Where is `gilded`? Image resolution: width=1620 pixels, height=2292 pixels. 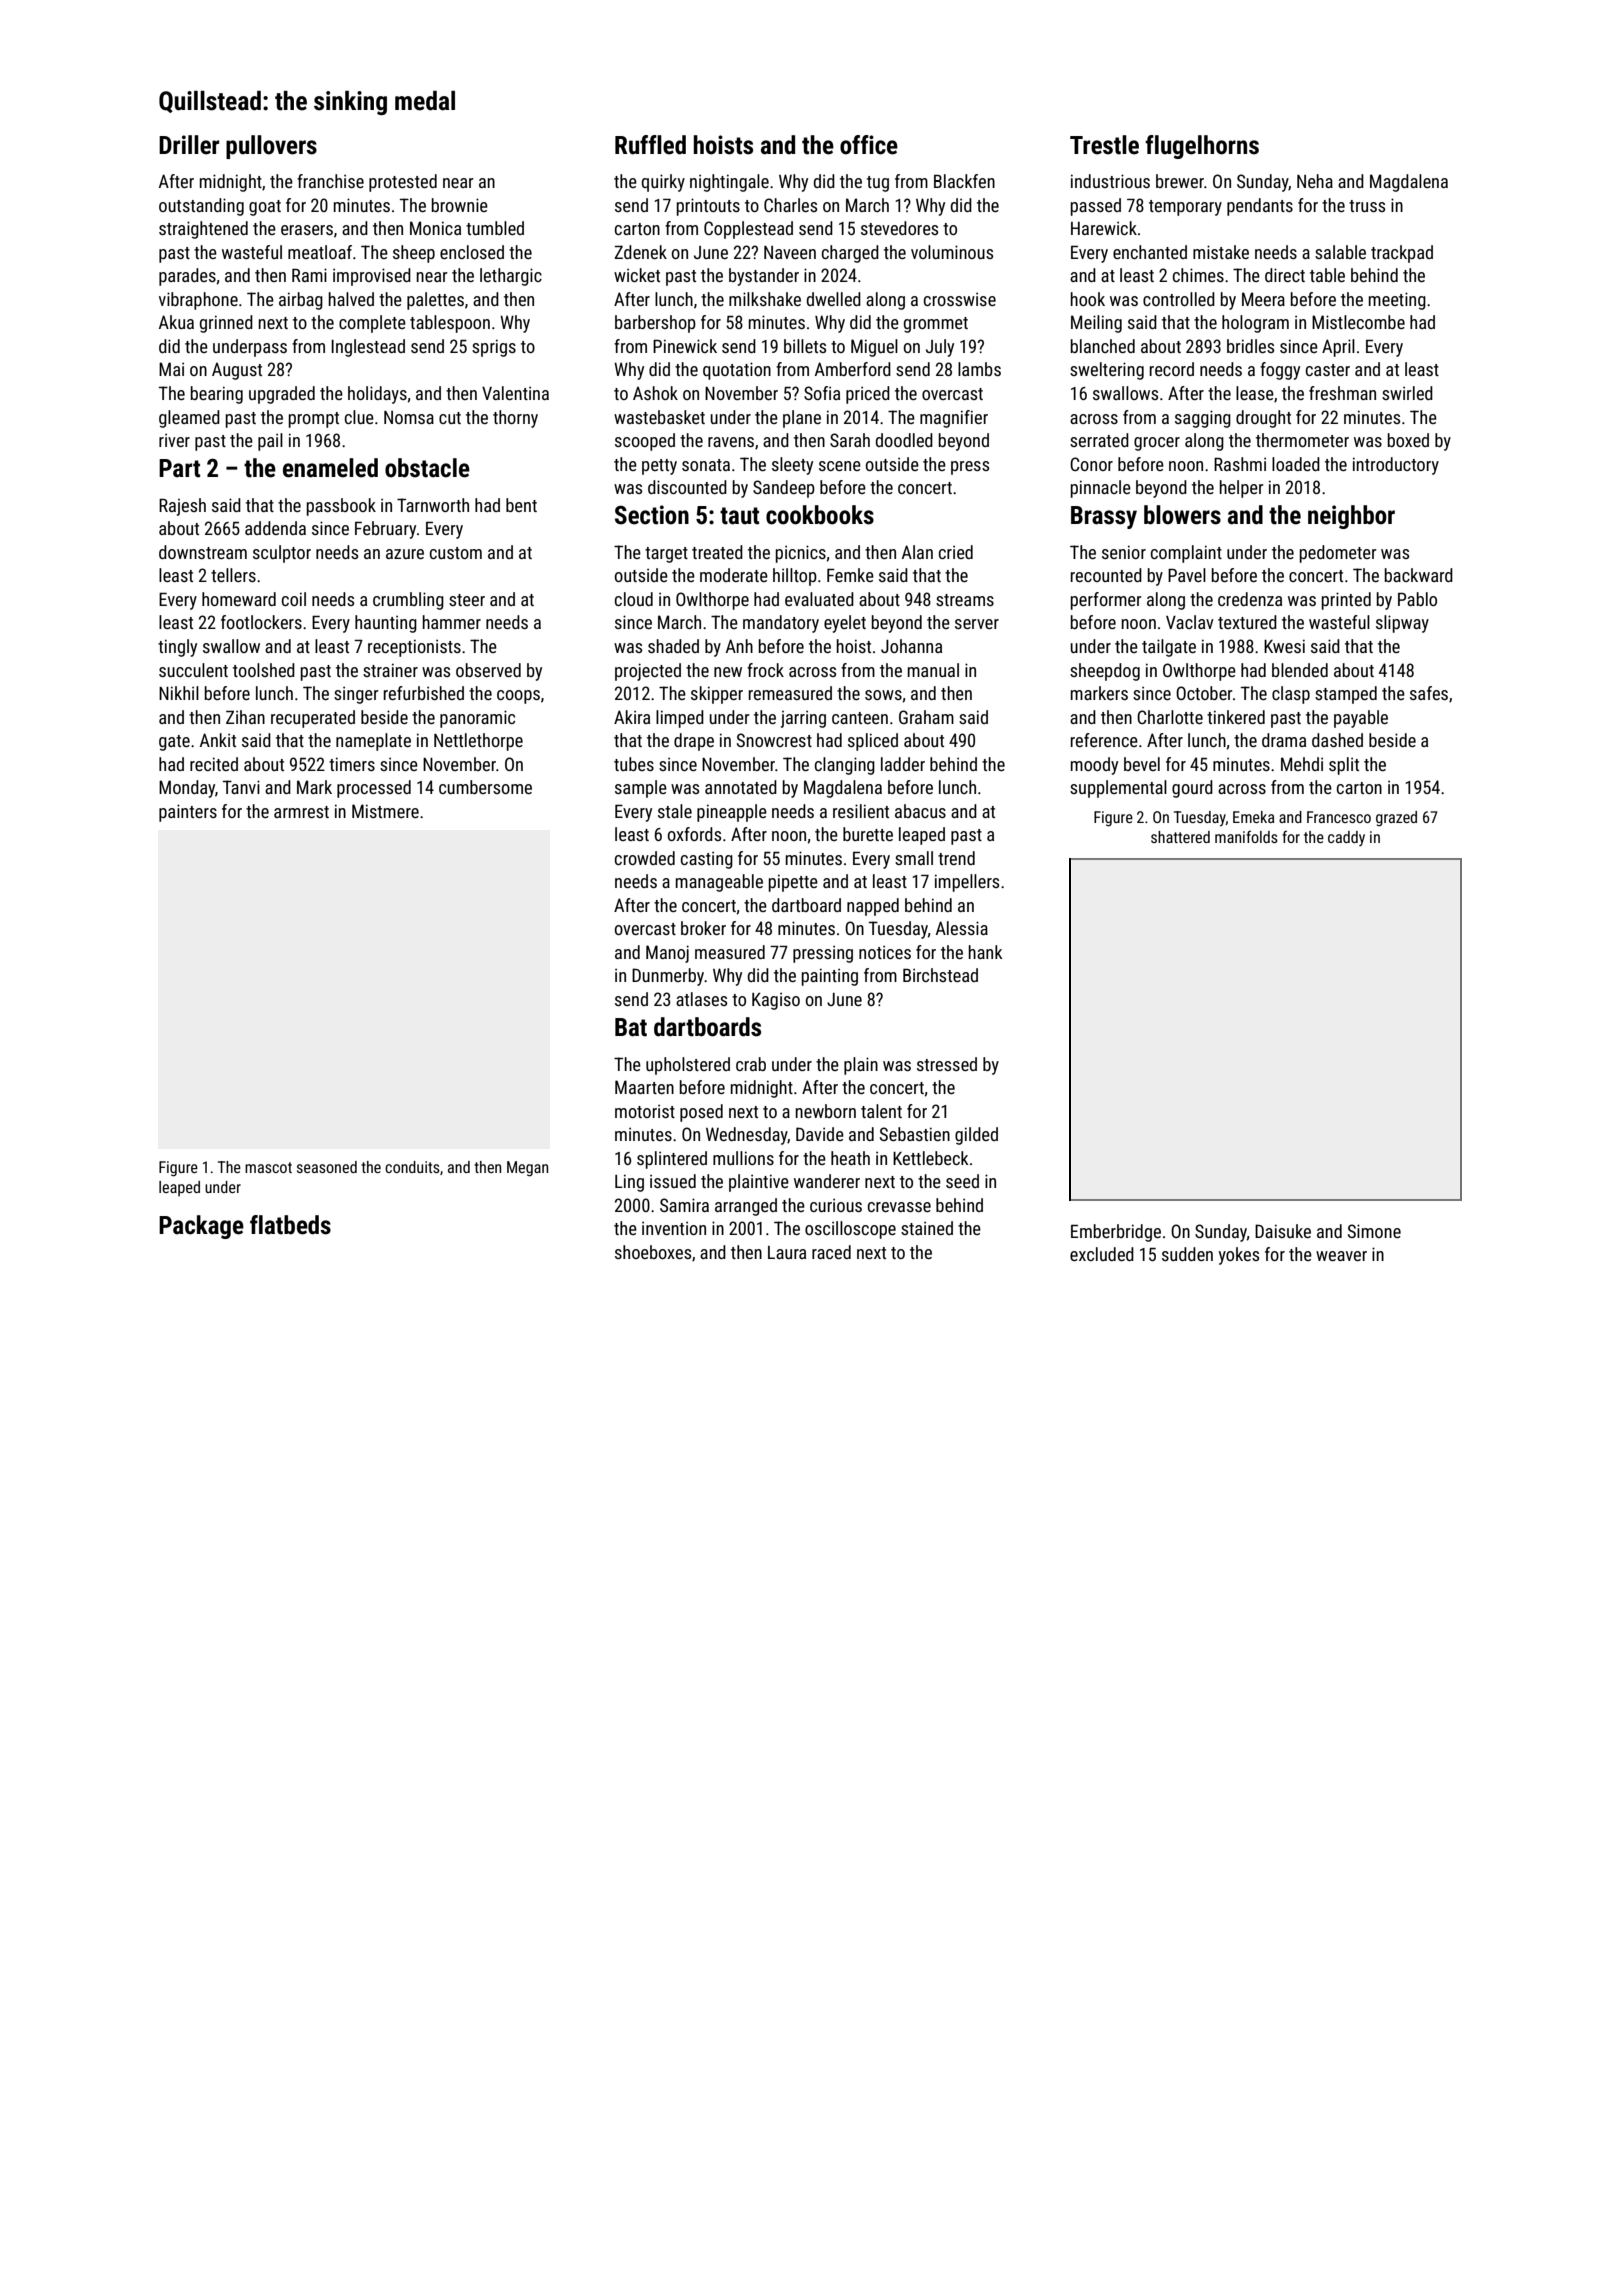 gilded is located at coordinates (976, 1136).
